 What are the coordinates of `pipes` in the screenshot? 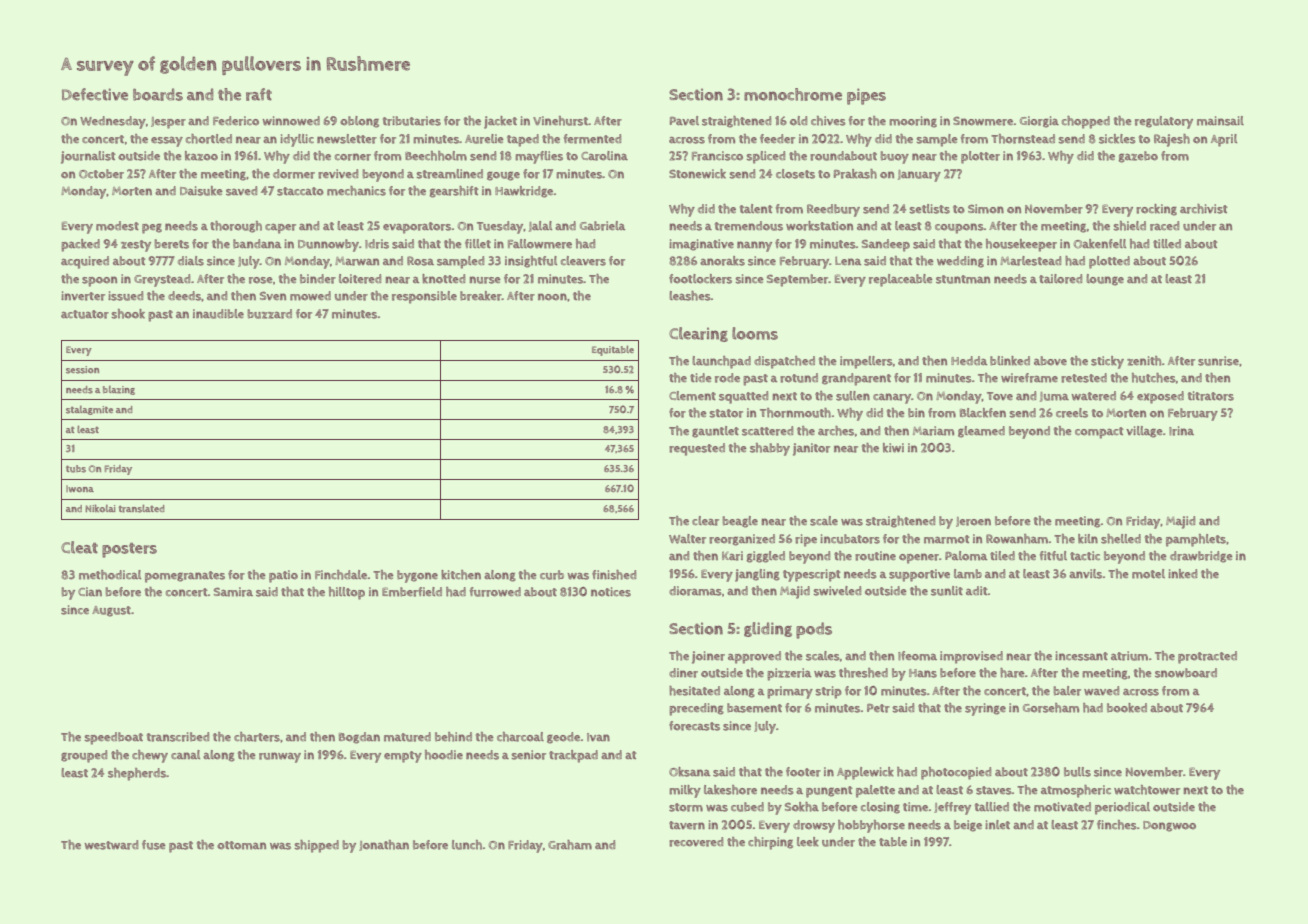 It's located at (866, 96).
